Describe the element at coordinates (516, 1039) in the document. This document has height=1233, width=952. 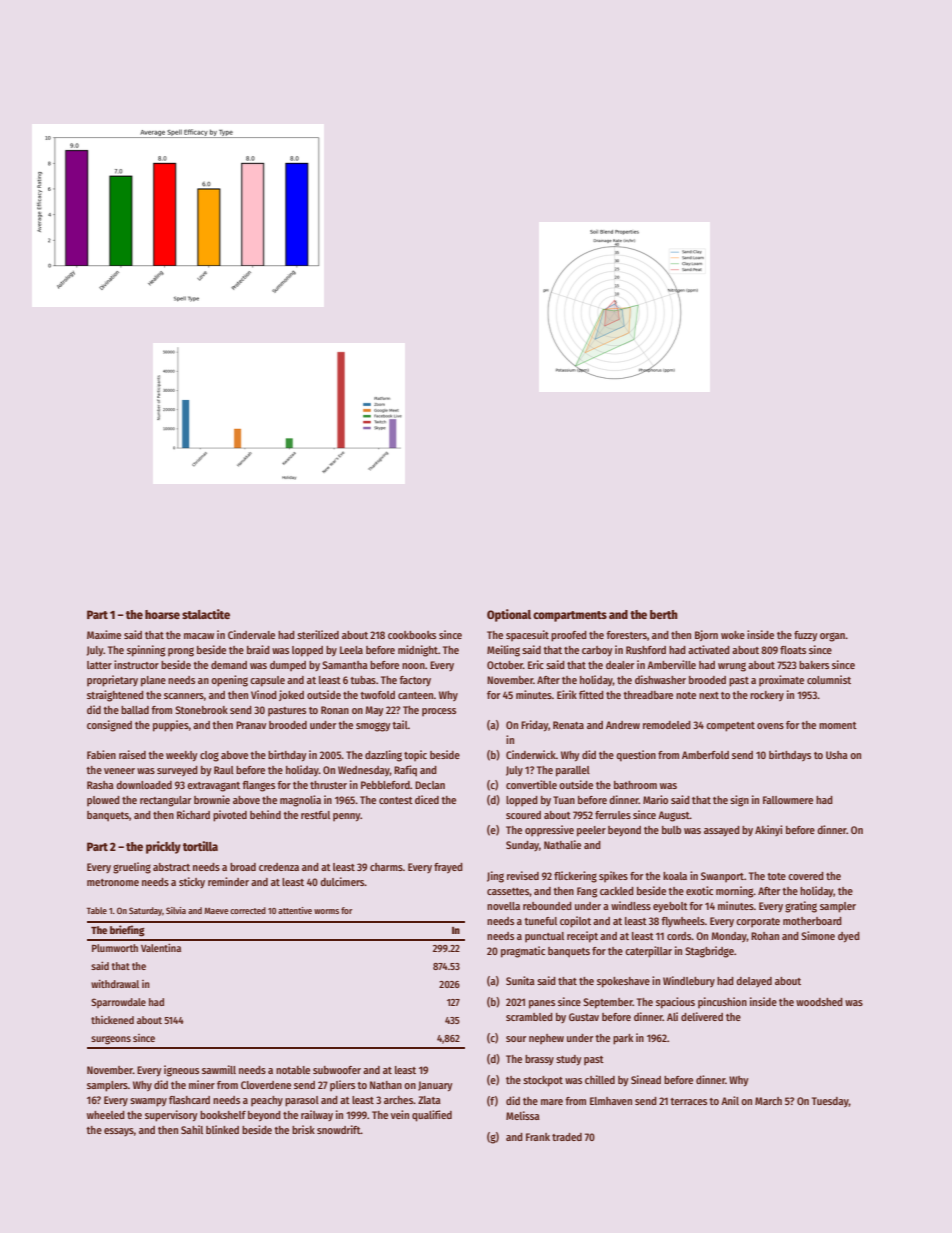
I see `sour` at that location.
